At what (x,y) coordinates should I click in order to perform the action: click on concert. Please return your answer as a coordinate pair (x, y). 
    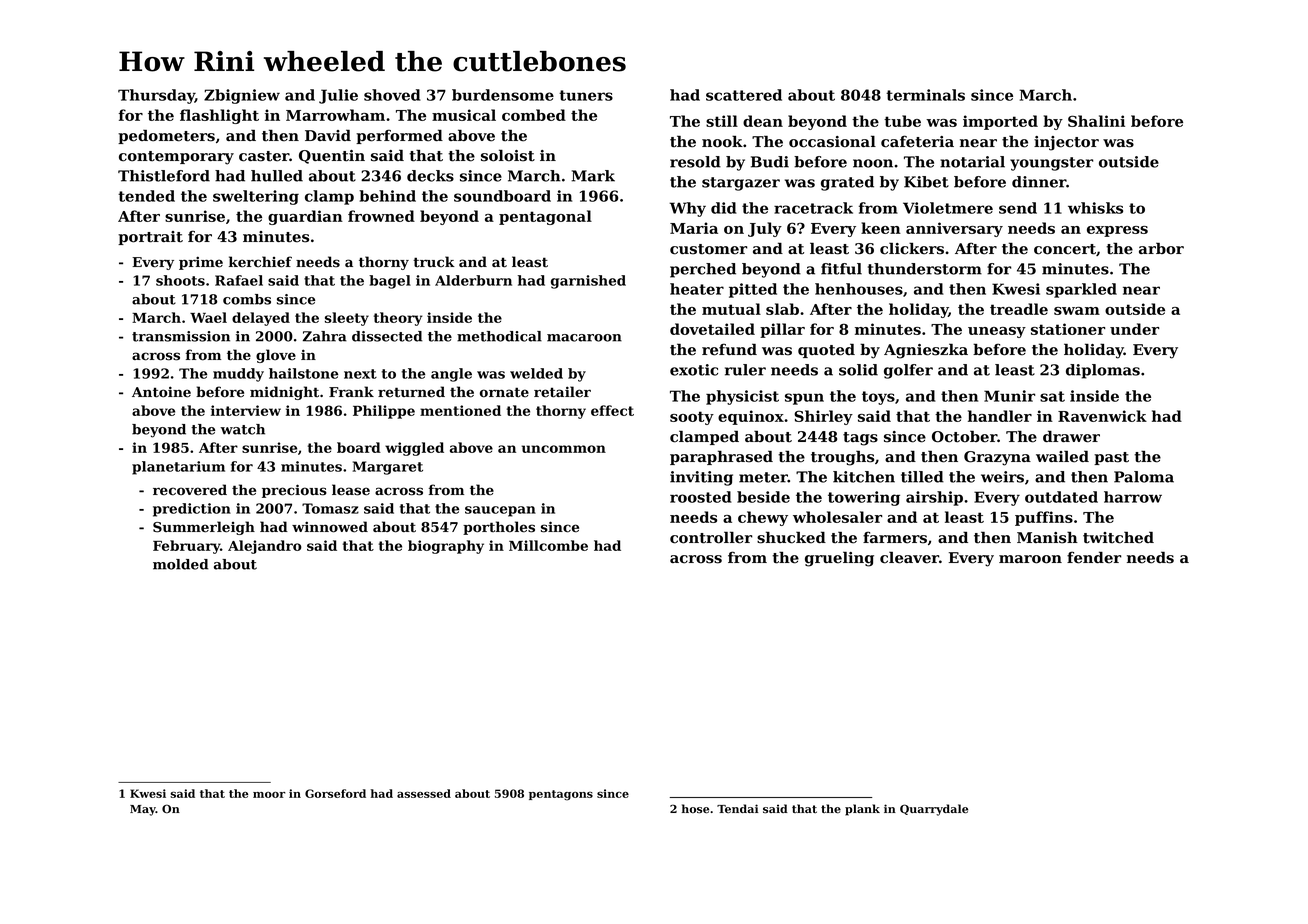
    Looking at the image, I should click on (1065, 249).
